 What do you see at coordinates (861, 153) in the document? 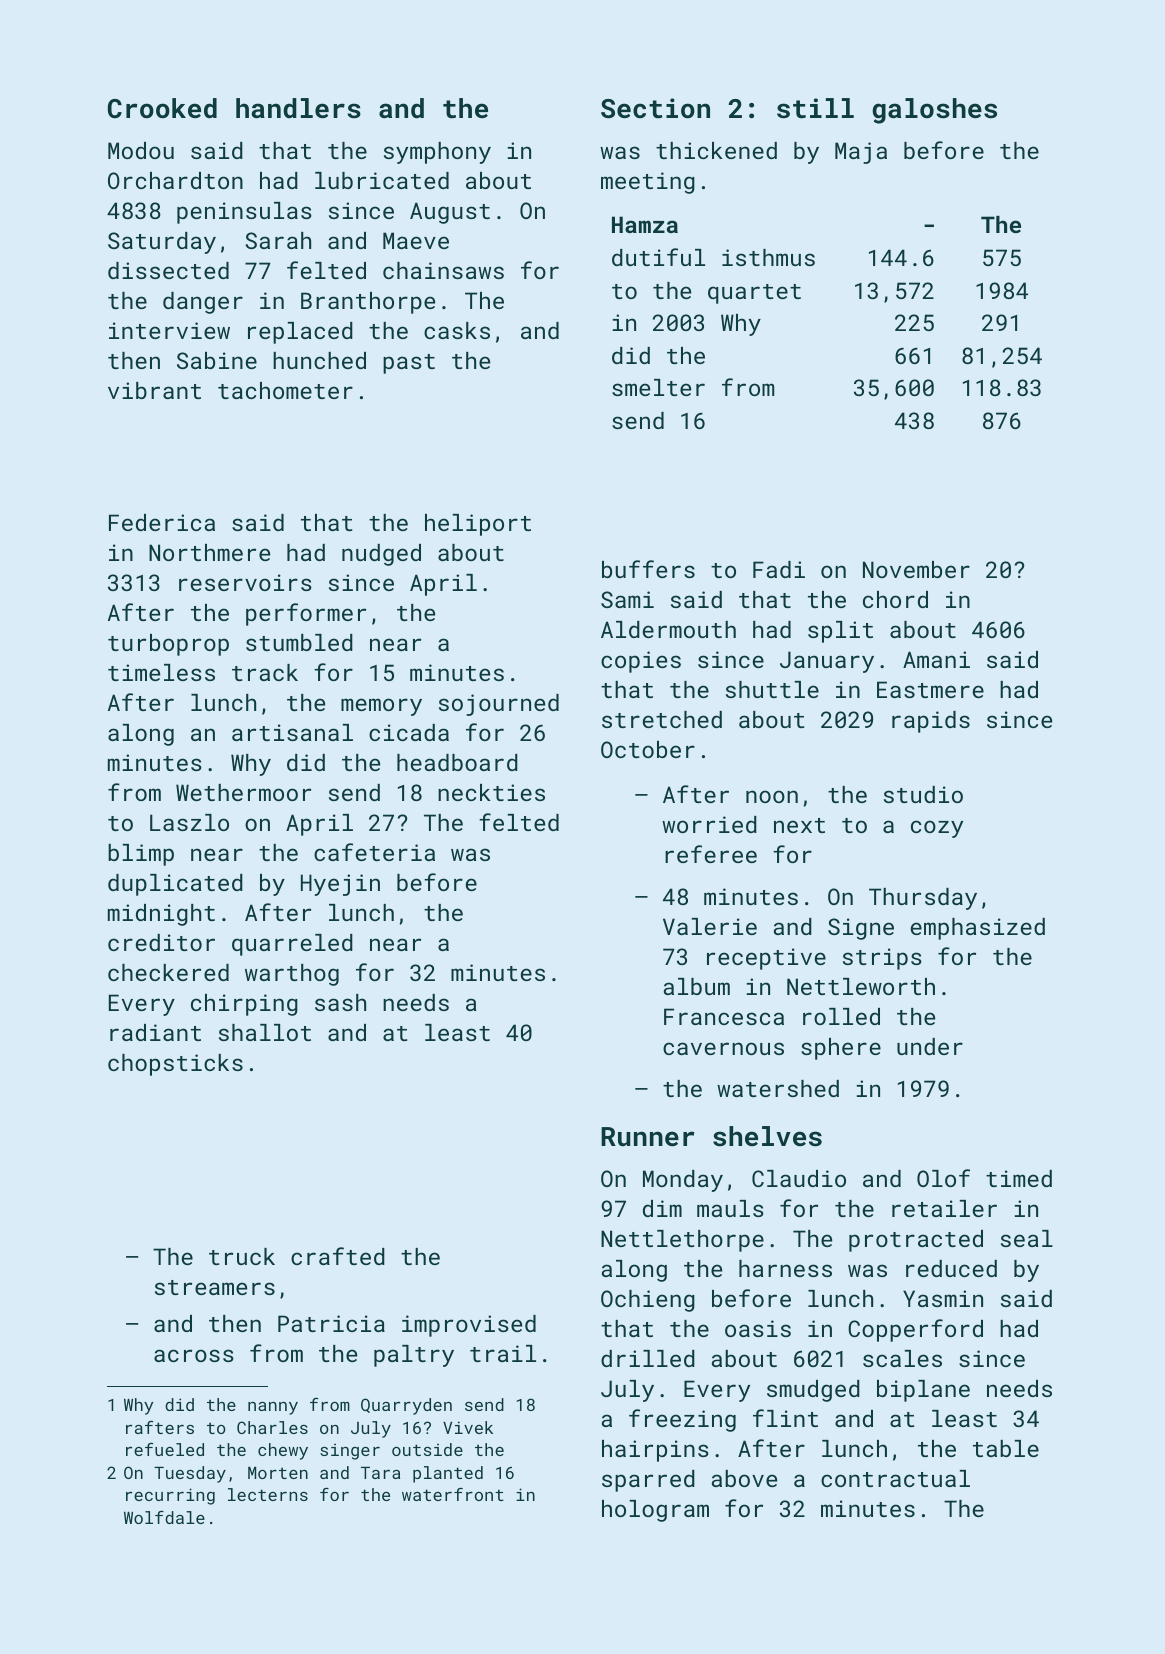
I see `Maja` at bounding box center [861, 153].
